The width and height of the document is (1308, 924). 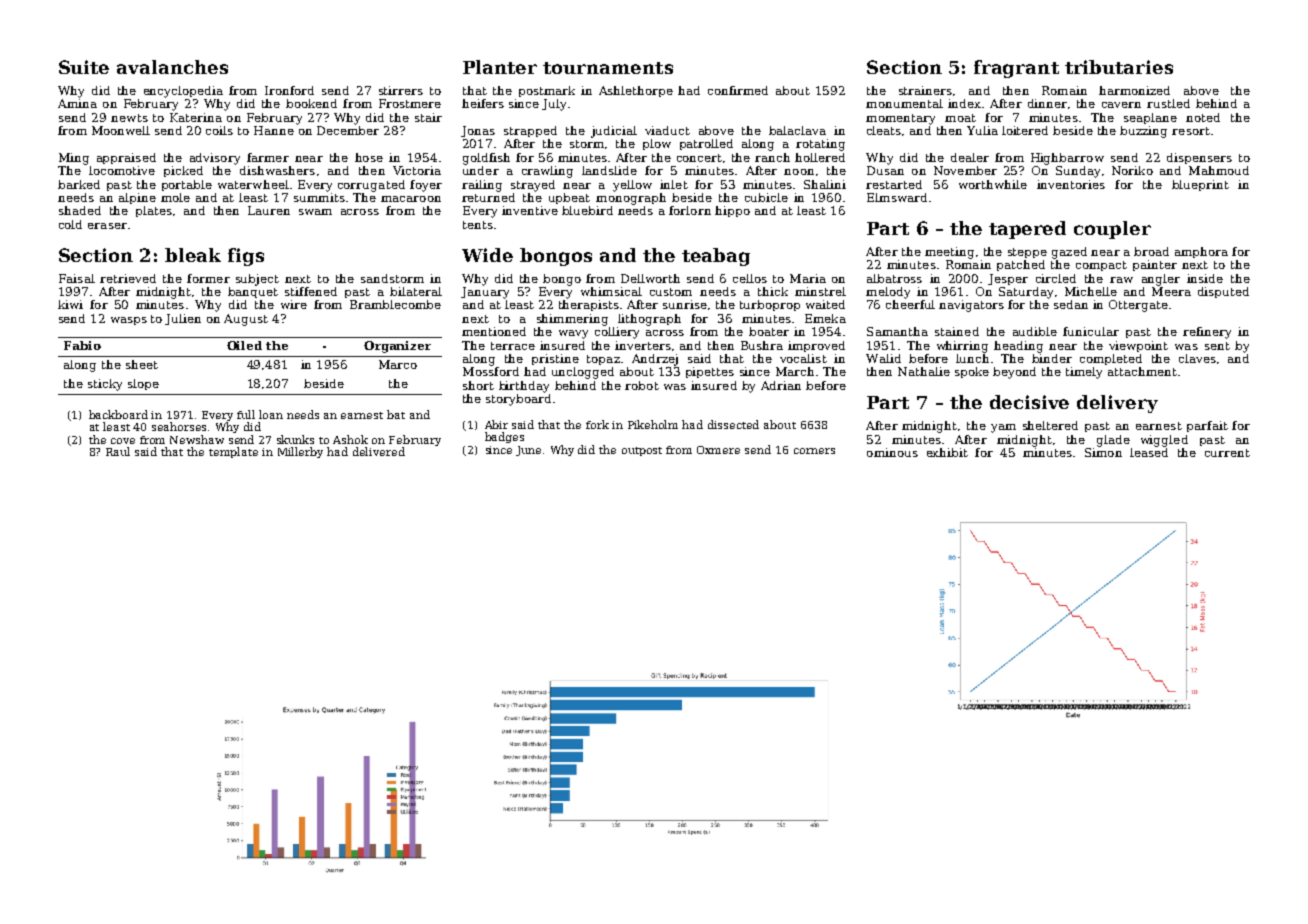 I want to click on outpost, so click(x=642, y=451).
